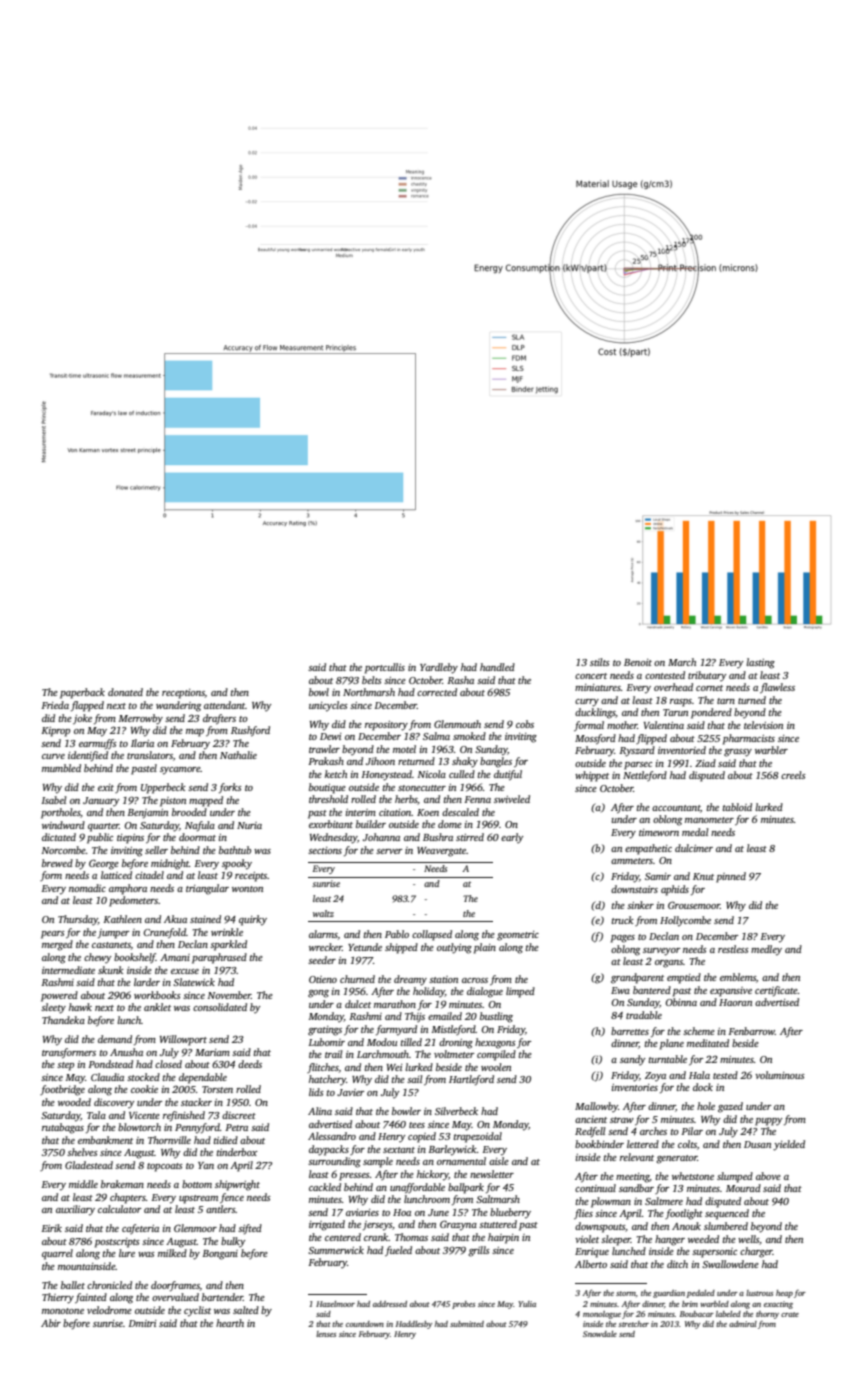  What do you see at coordinates (325, 850) in the screenshot?
I see `sections` at bounding box center [325, 850].
